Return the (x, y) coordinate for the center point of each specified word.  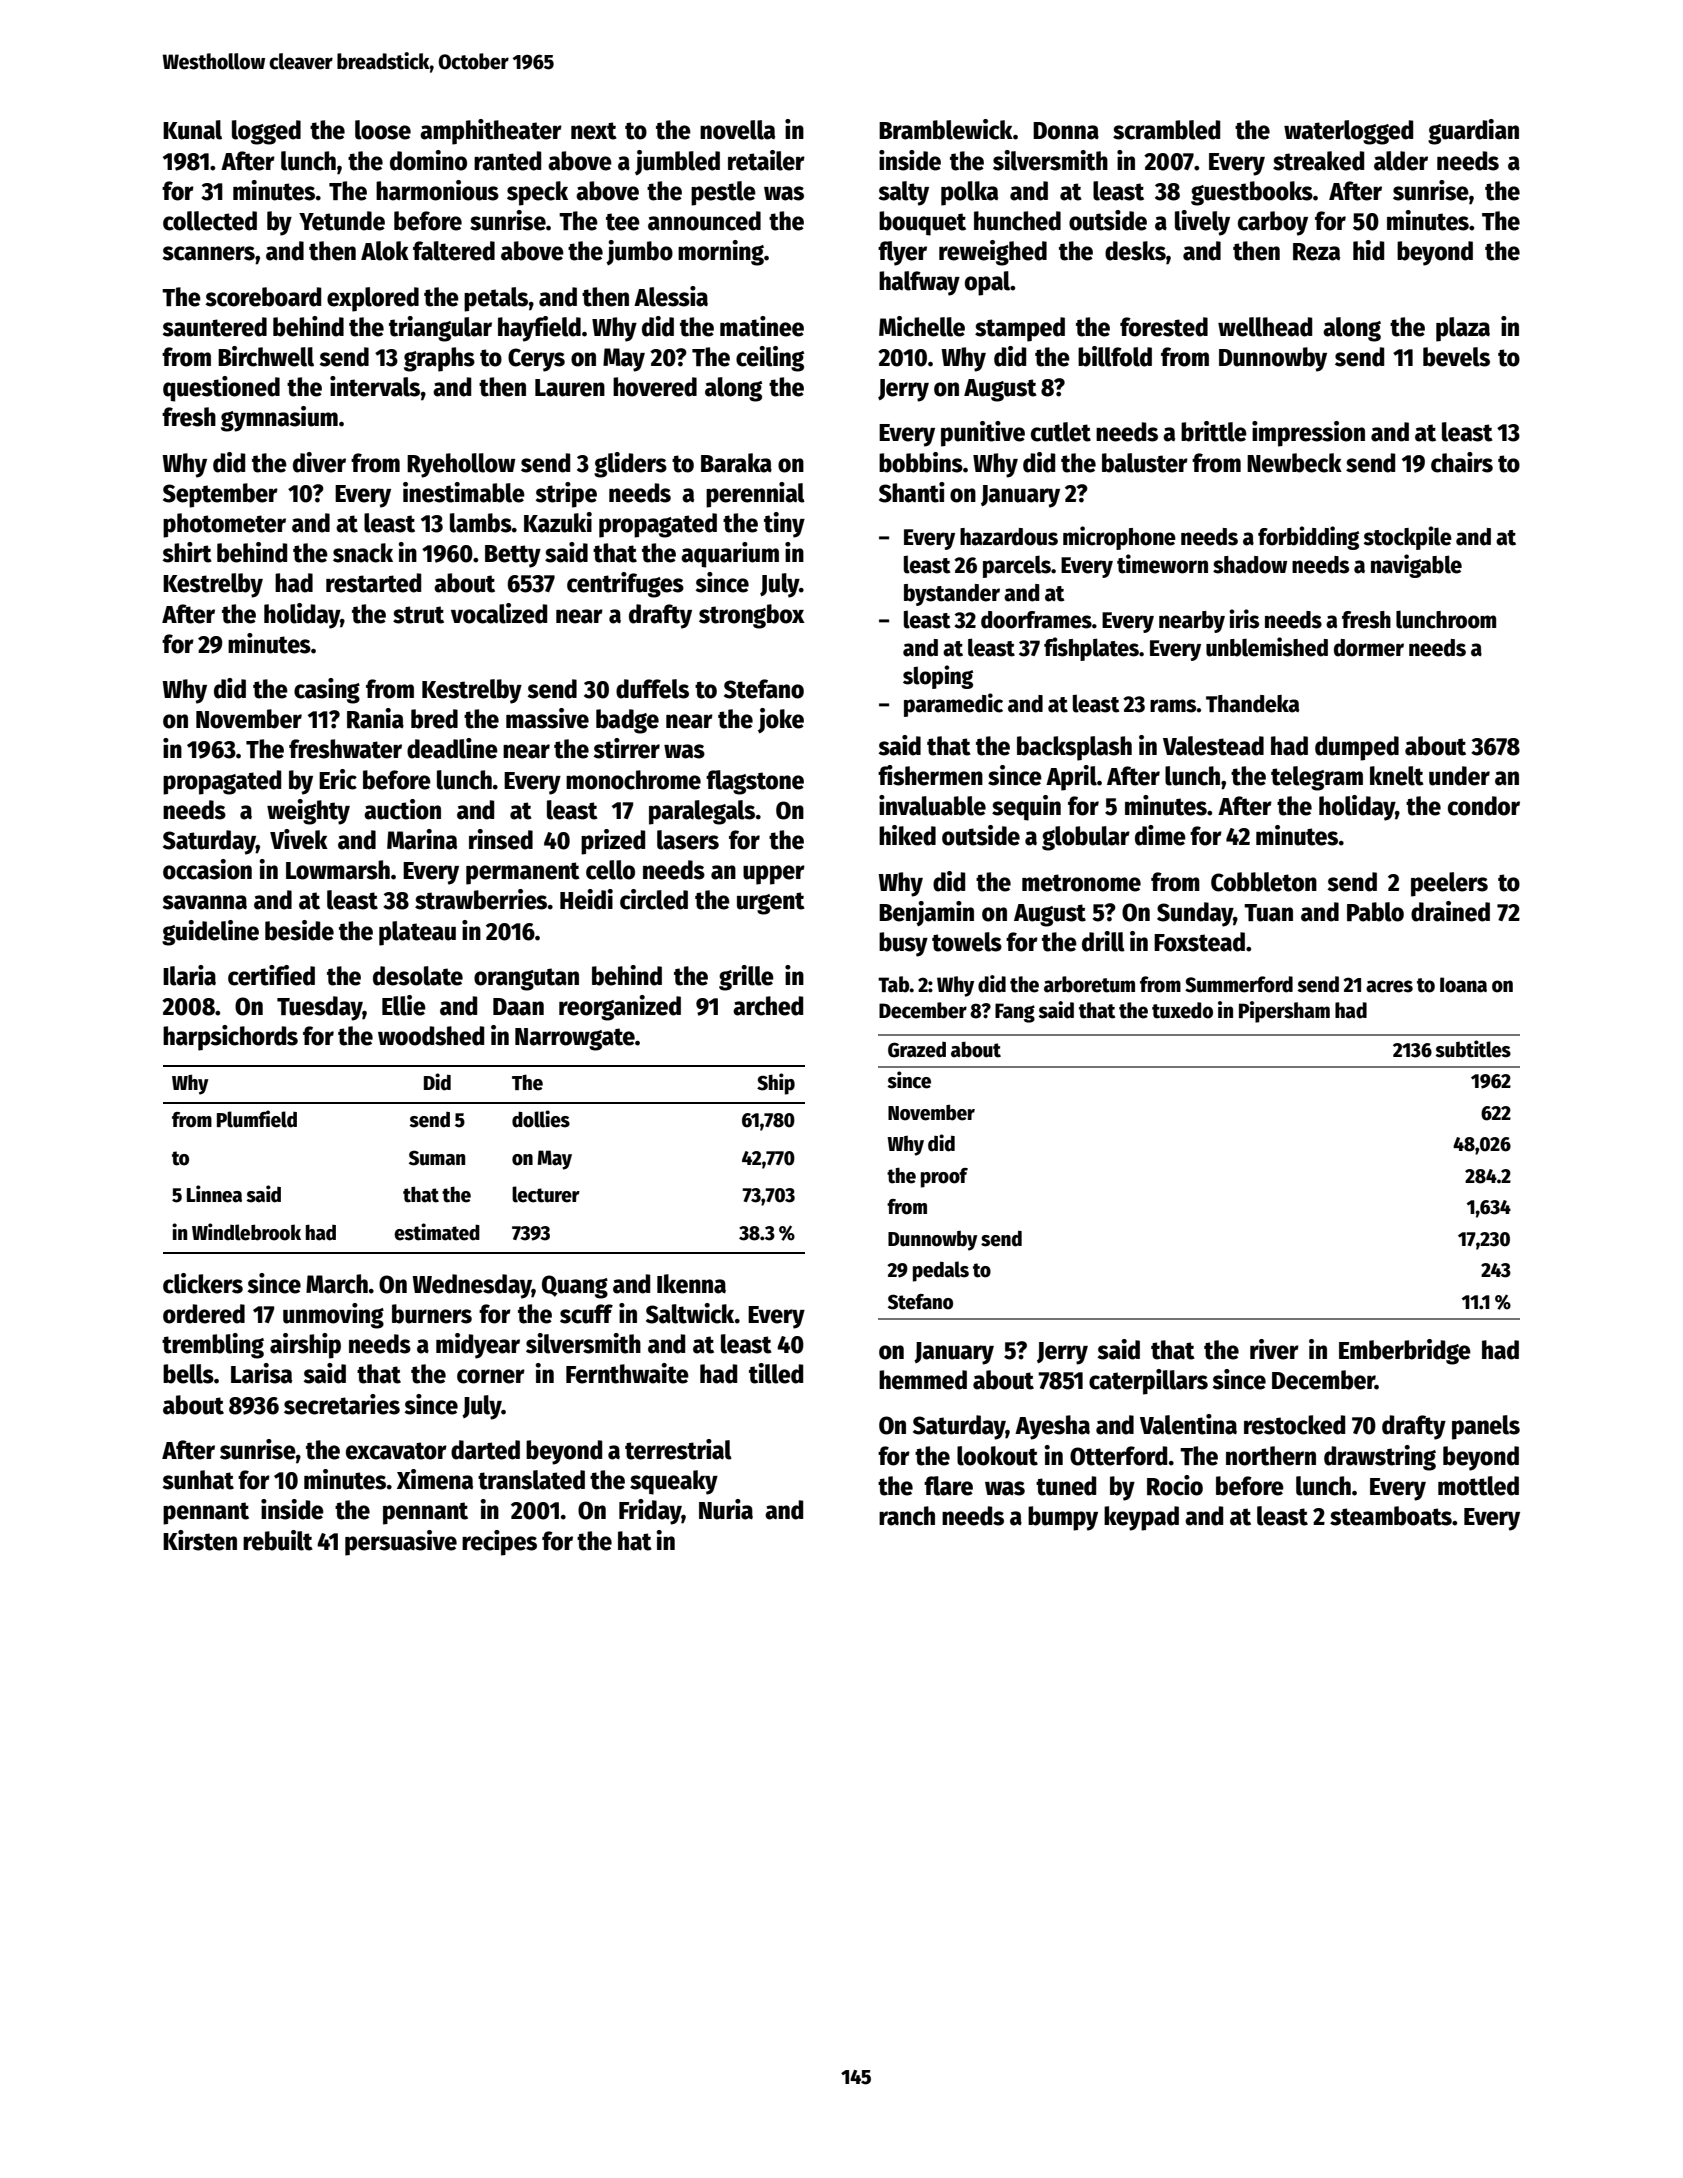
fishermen (930, 775)
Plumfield (257, 1119)
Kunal (192, 130)
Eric (338, 779)
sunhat (198, 1480)
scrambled (1166, 130)
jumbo (639, 252)
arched (768, 1006)
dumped (1357, 748)
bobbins (921, 462)
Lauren (570, 388)
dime (1160, 835)
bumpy (1063, 1518)
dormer (1369, 648)
